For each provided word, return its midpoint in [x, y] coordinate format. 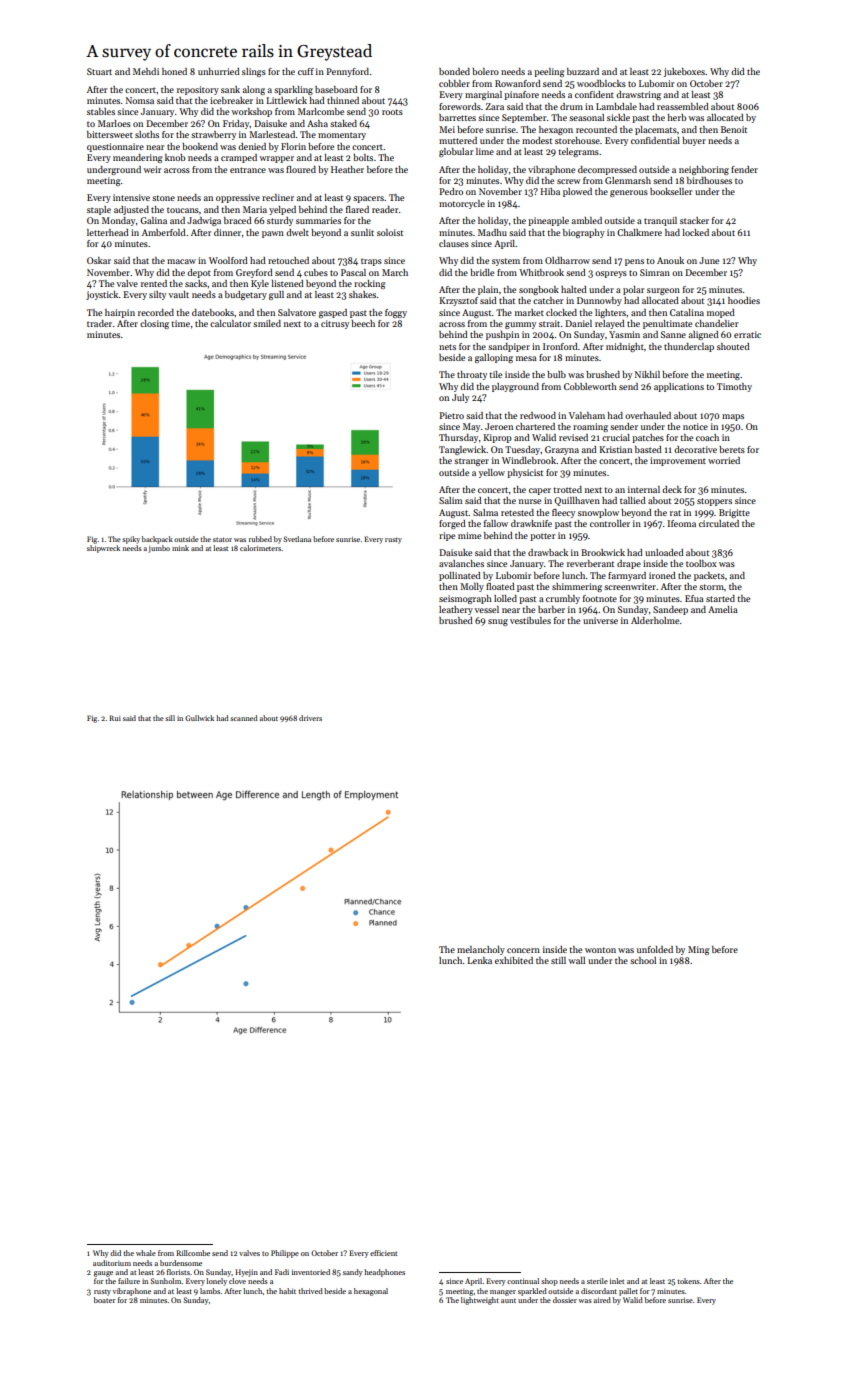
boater [105, 1300]
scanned [244, 718]
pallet [628, 1292]
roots [392, 112]
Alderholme [655, 620]
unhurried [219, 71]
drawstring [638, 95]
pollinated [460, 576]
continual [523, 1281]
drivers [310, 718]
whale [146, 1253]
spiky [131, 540]
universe [600, 620]
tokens [688, 1281]
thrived [310, 1291]
